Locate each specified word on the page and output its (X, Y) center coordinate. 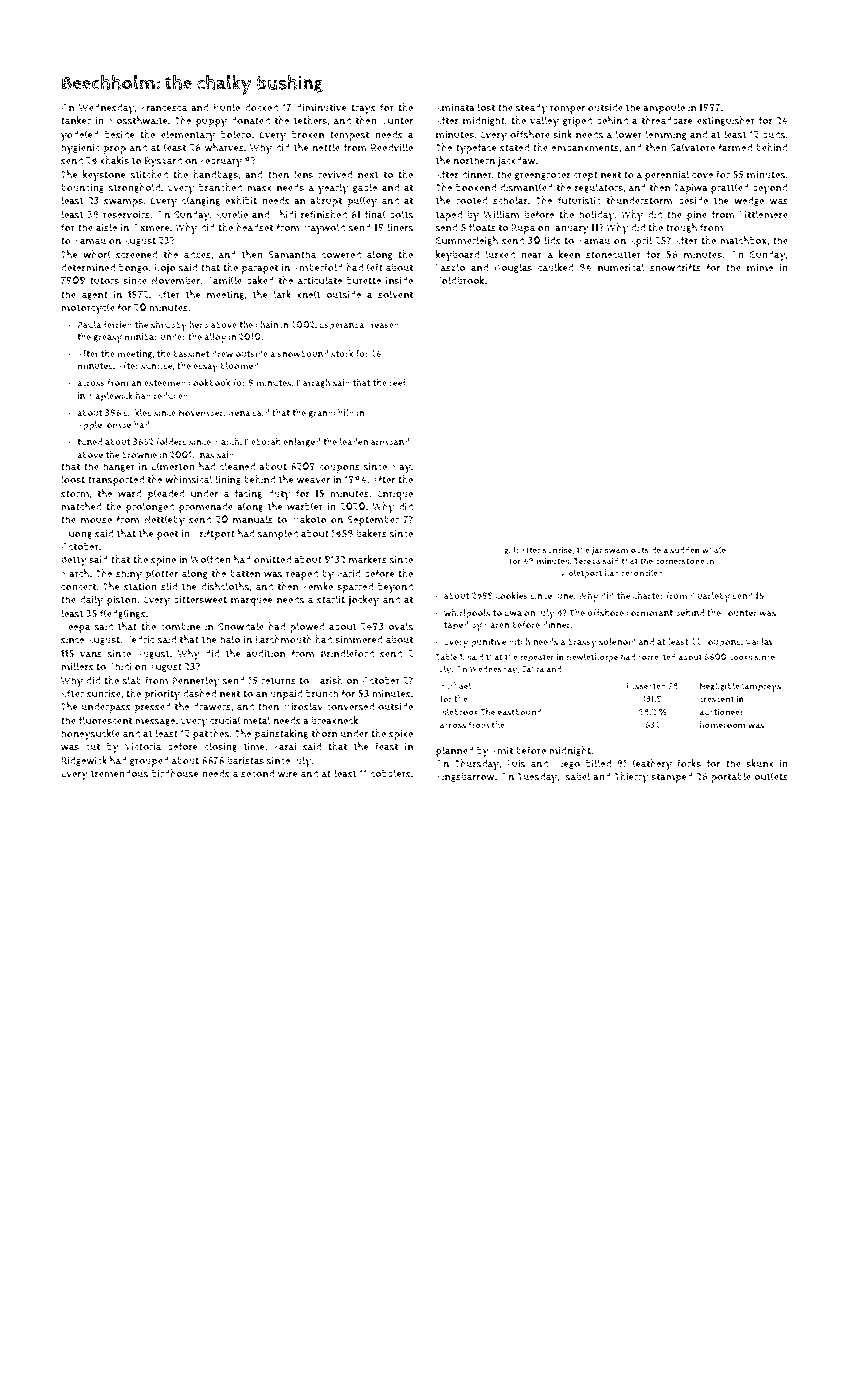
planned (455, 751)
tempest (349, 136)
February (221, 161)
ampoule (664, 108)
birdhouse (175, 773)
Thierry (631, 777)
